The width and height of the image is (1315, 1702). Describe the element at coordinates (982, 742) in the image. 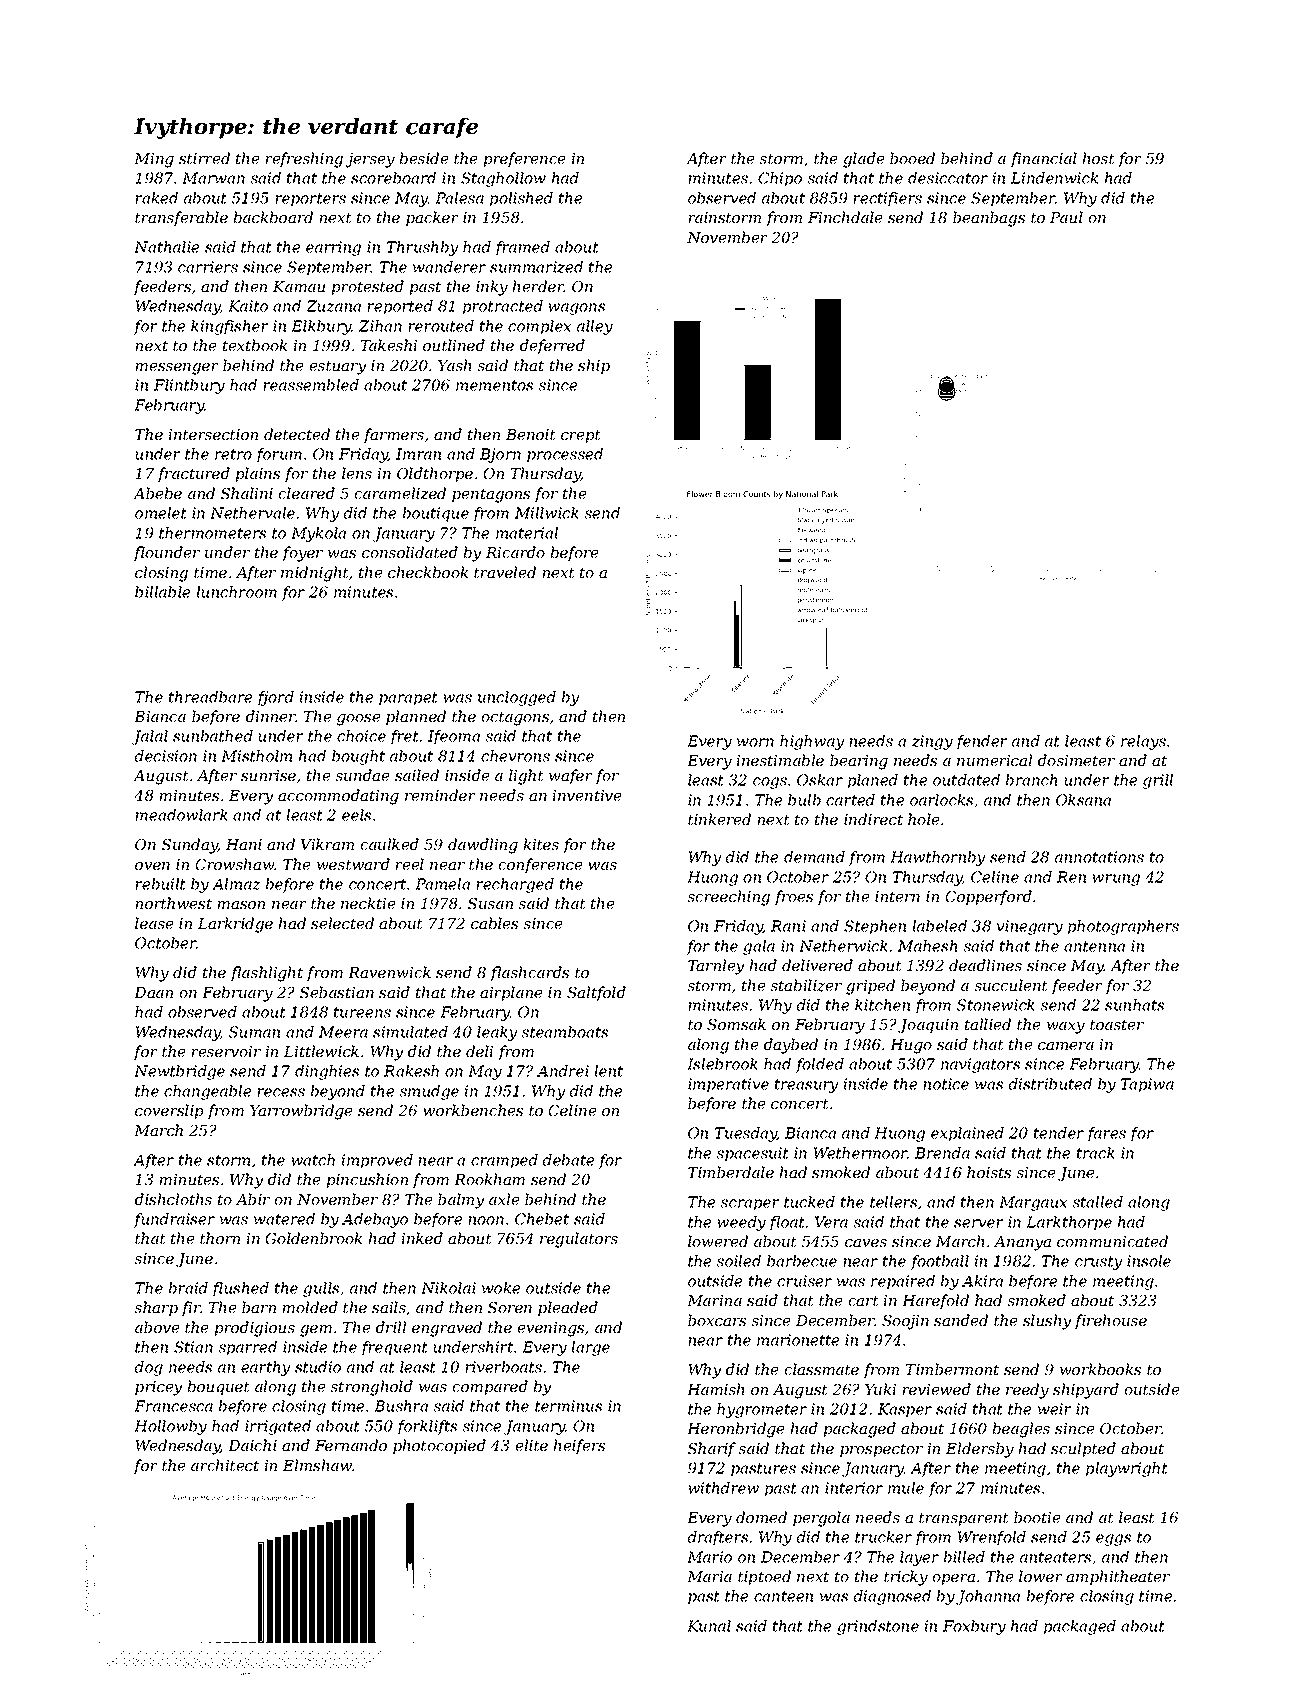

I see `fender` at that location.
